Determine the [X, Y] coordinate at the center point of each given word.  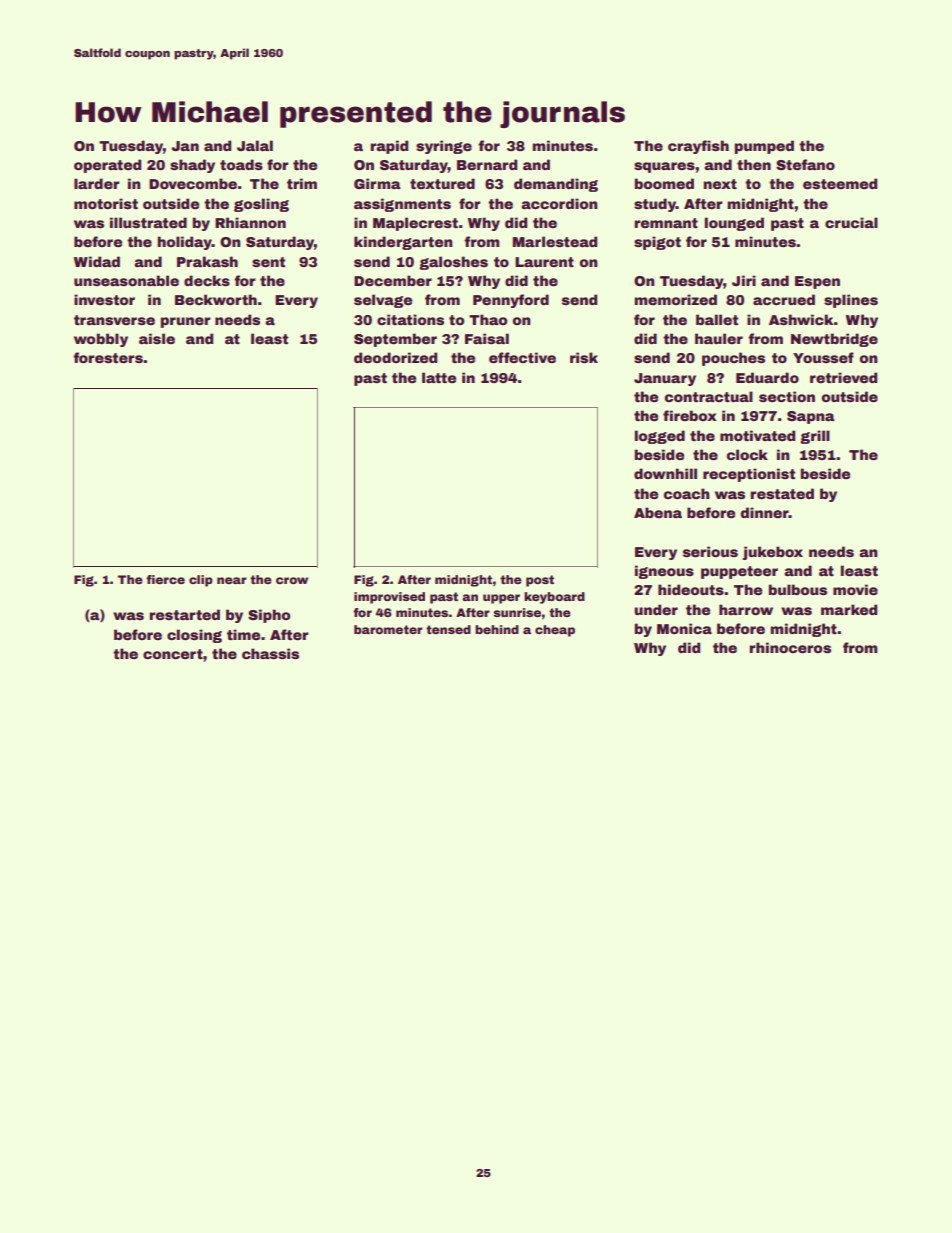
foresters [108, 357]
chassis [270, 653]
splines [851, 301]
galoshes [453, 263]
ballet [717, 319]
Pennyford [511, 301]
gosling [261, 205]
